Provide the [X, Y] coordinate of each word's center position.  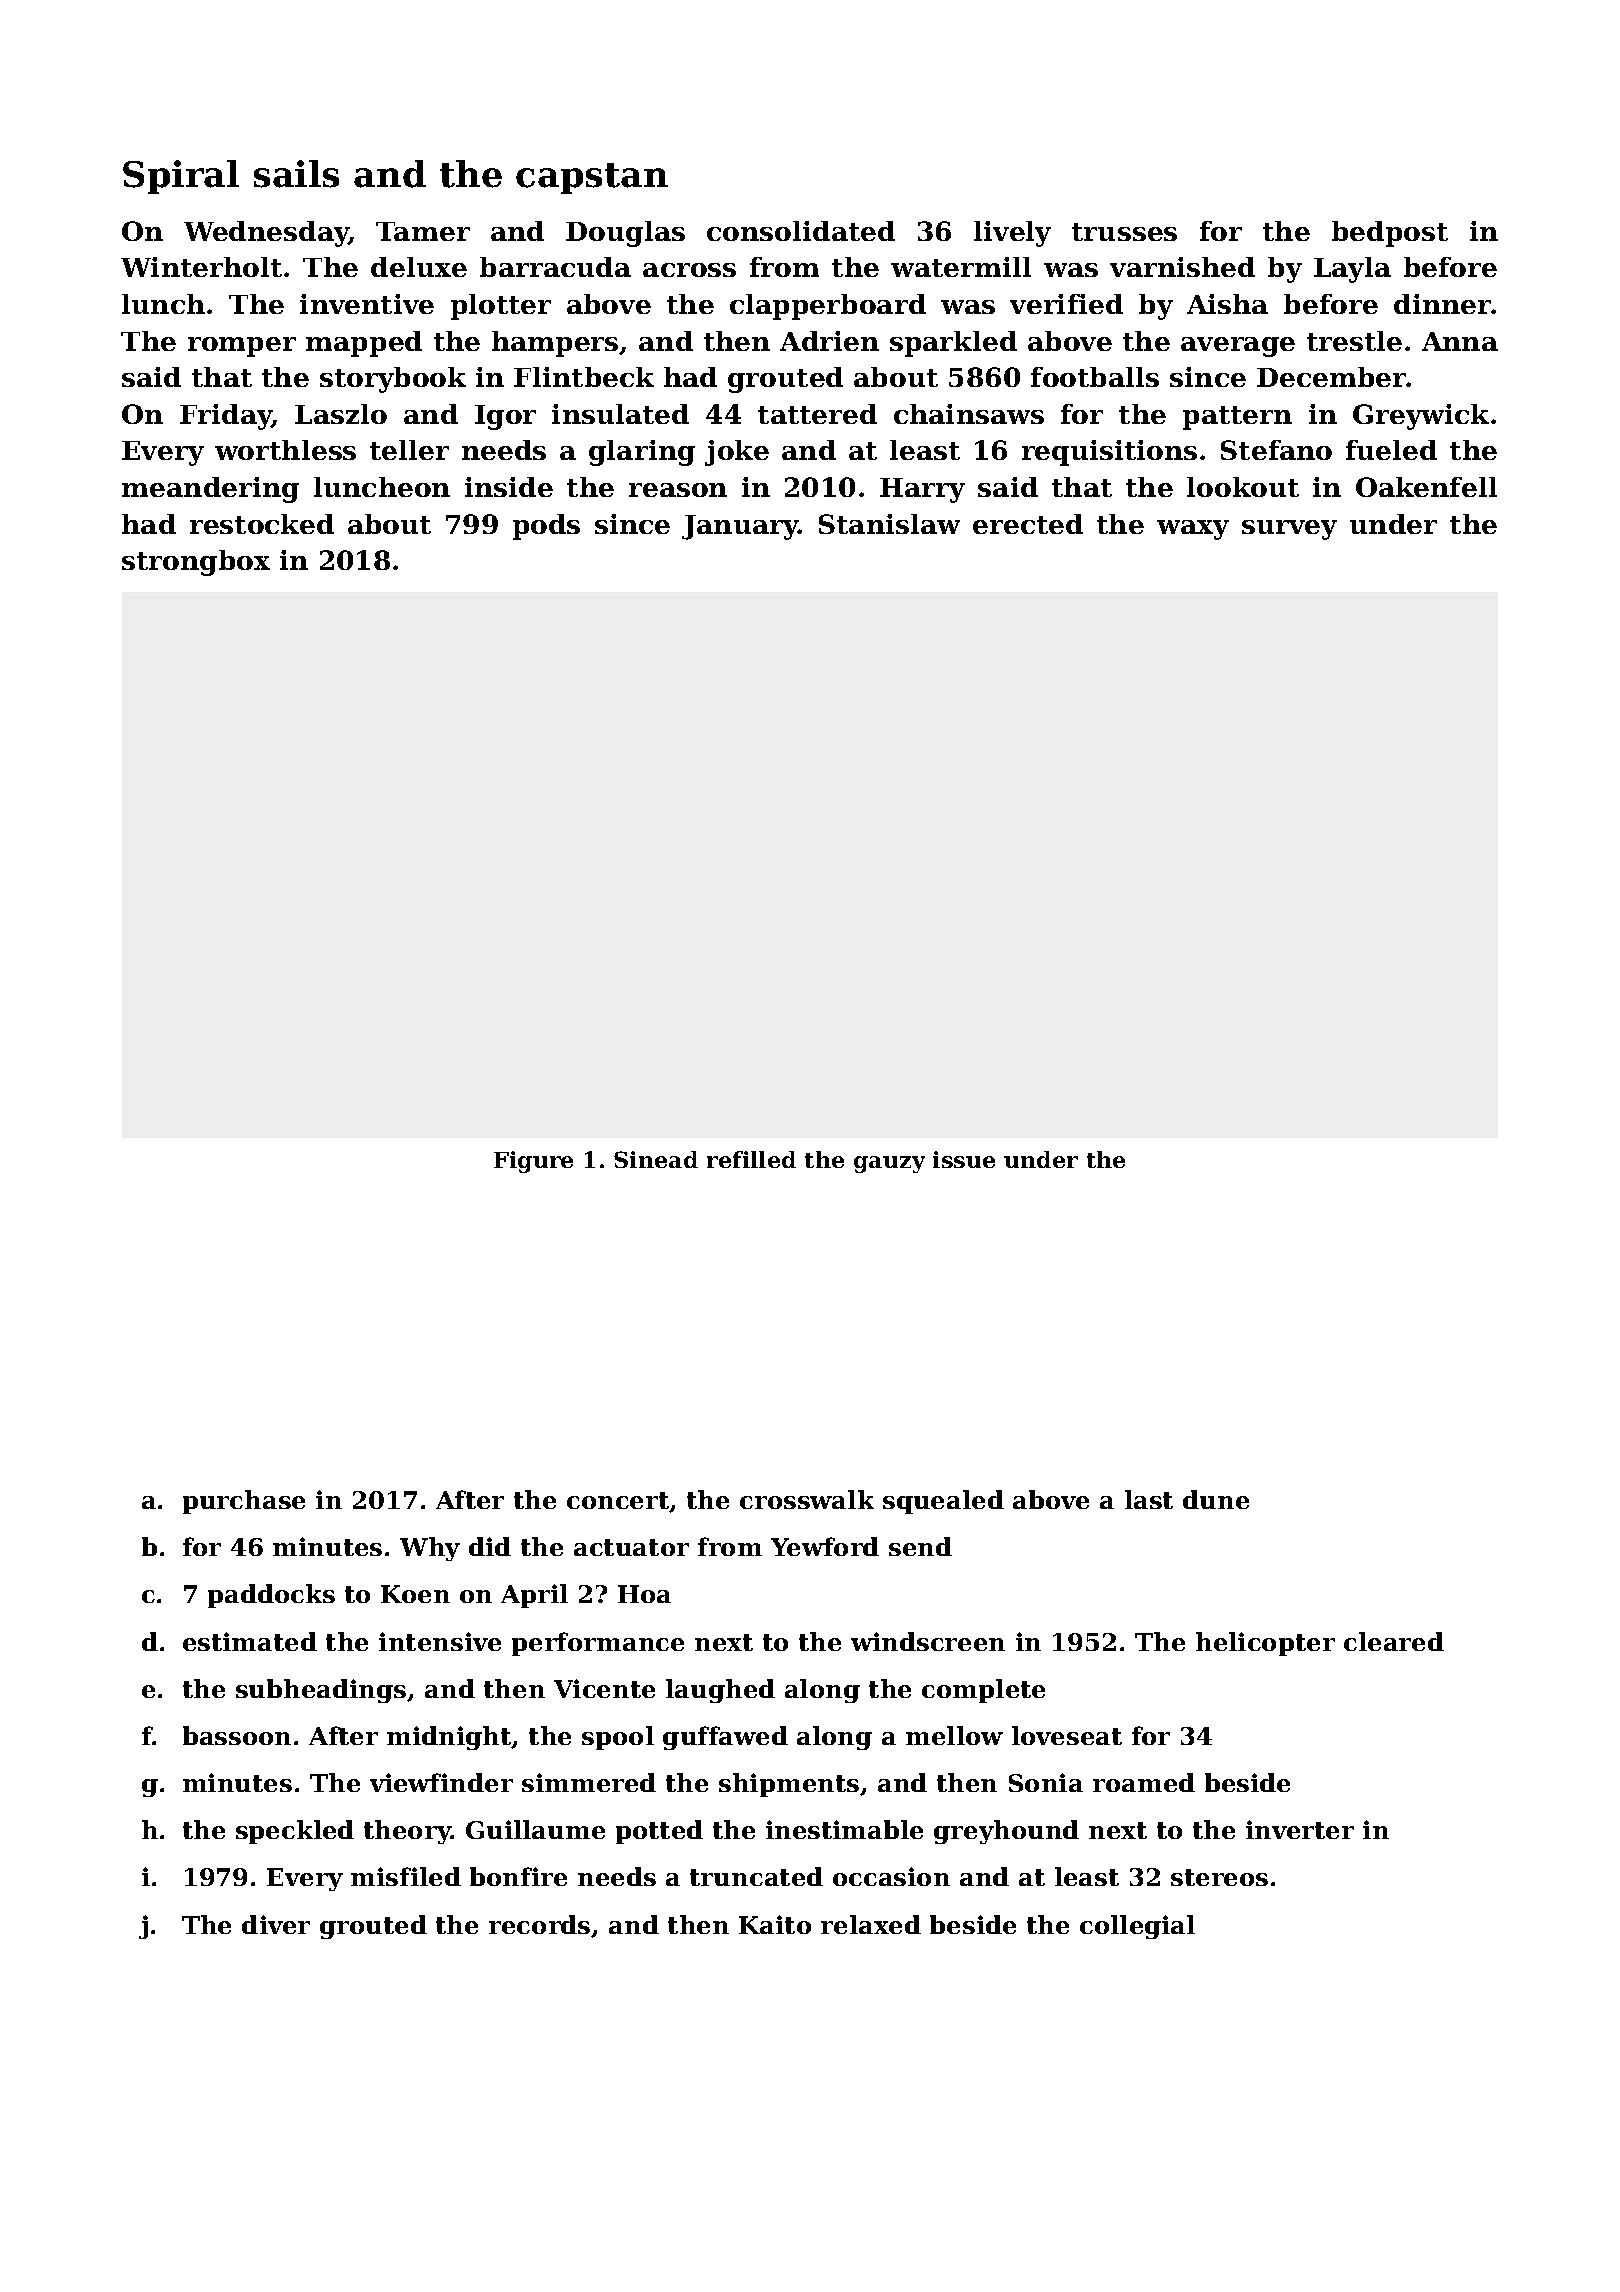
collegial [1137, 1927]
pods [546, 527]
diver [276, 1924]
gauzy [889, 1164]
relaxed [871, 1924]
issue [964, 1159]
